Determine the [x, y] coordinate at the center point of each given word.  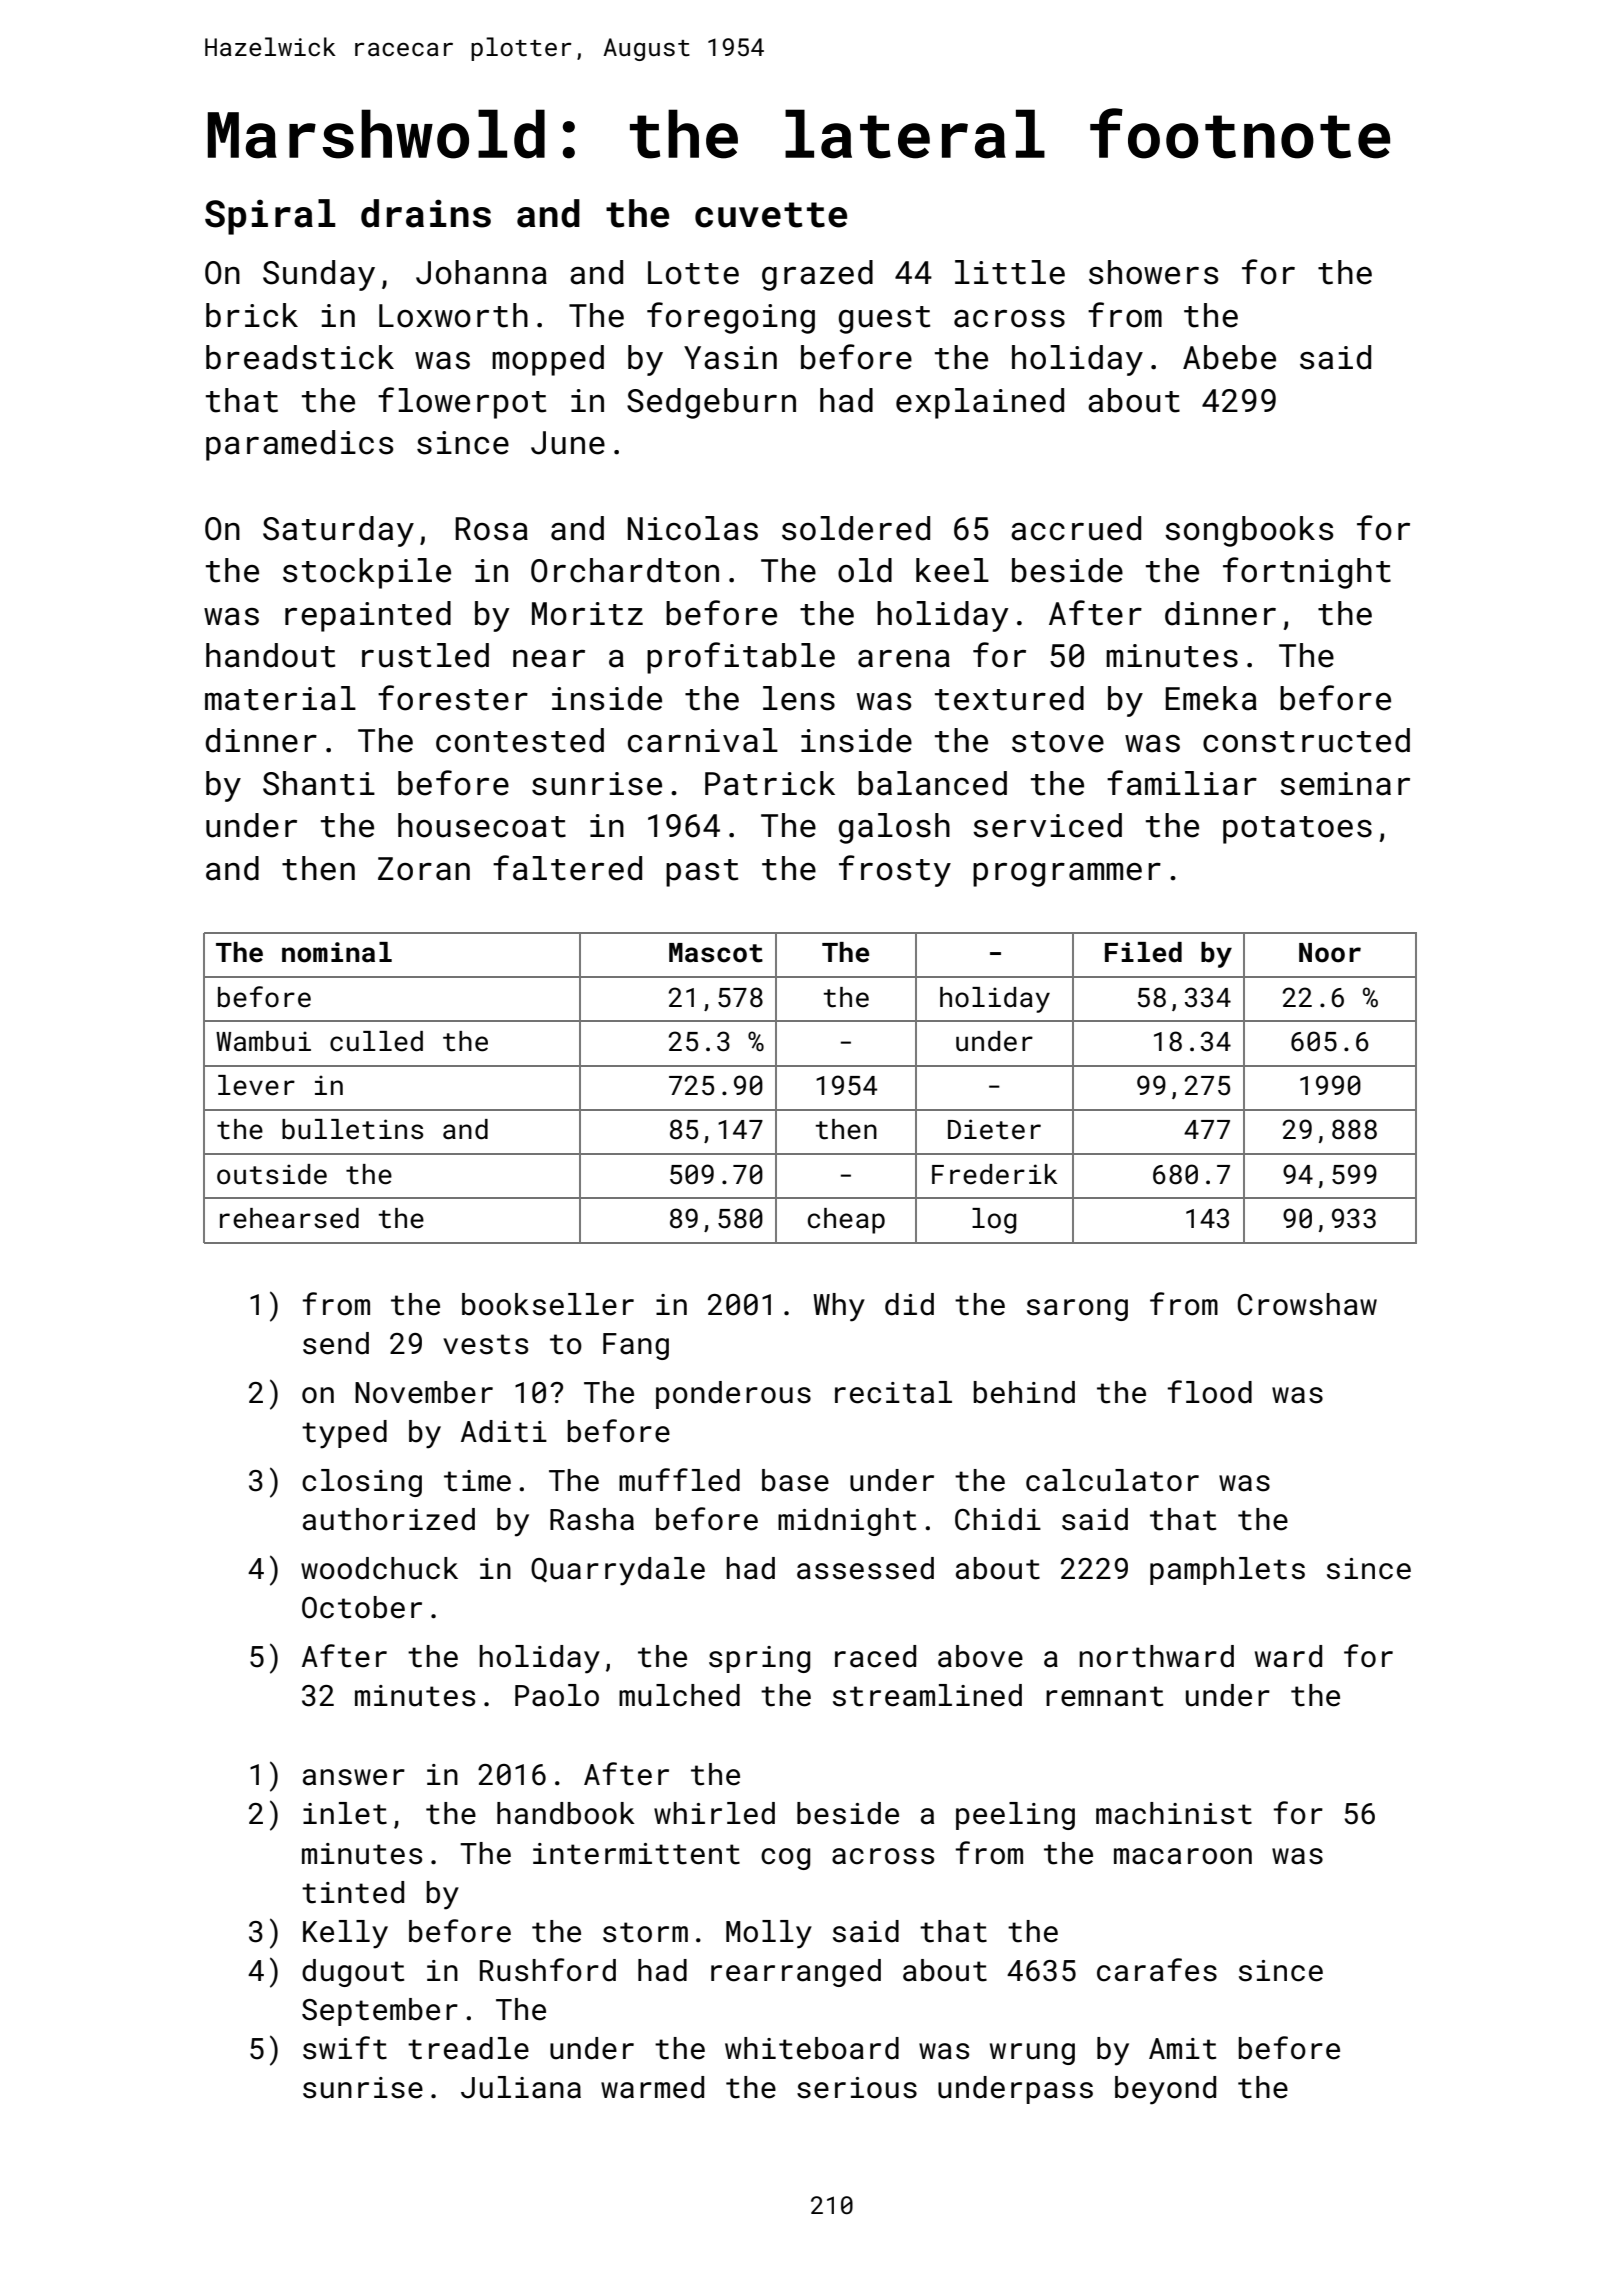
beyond [1165, 2090]
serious [857, 2088]
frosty [895, 871]
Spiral [270, 217]
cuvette [771, 215]
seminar [1345, 784]
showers [1153, 272]
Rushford [548, 1970]
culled [376, 1041]
